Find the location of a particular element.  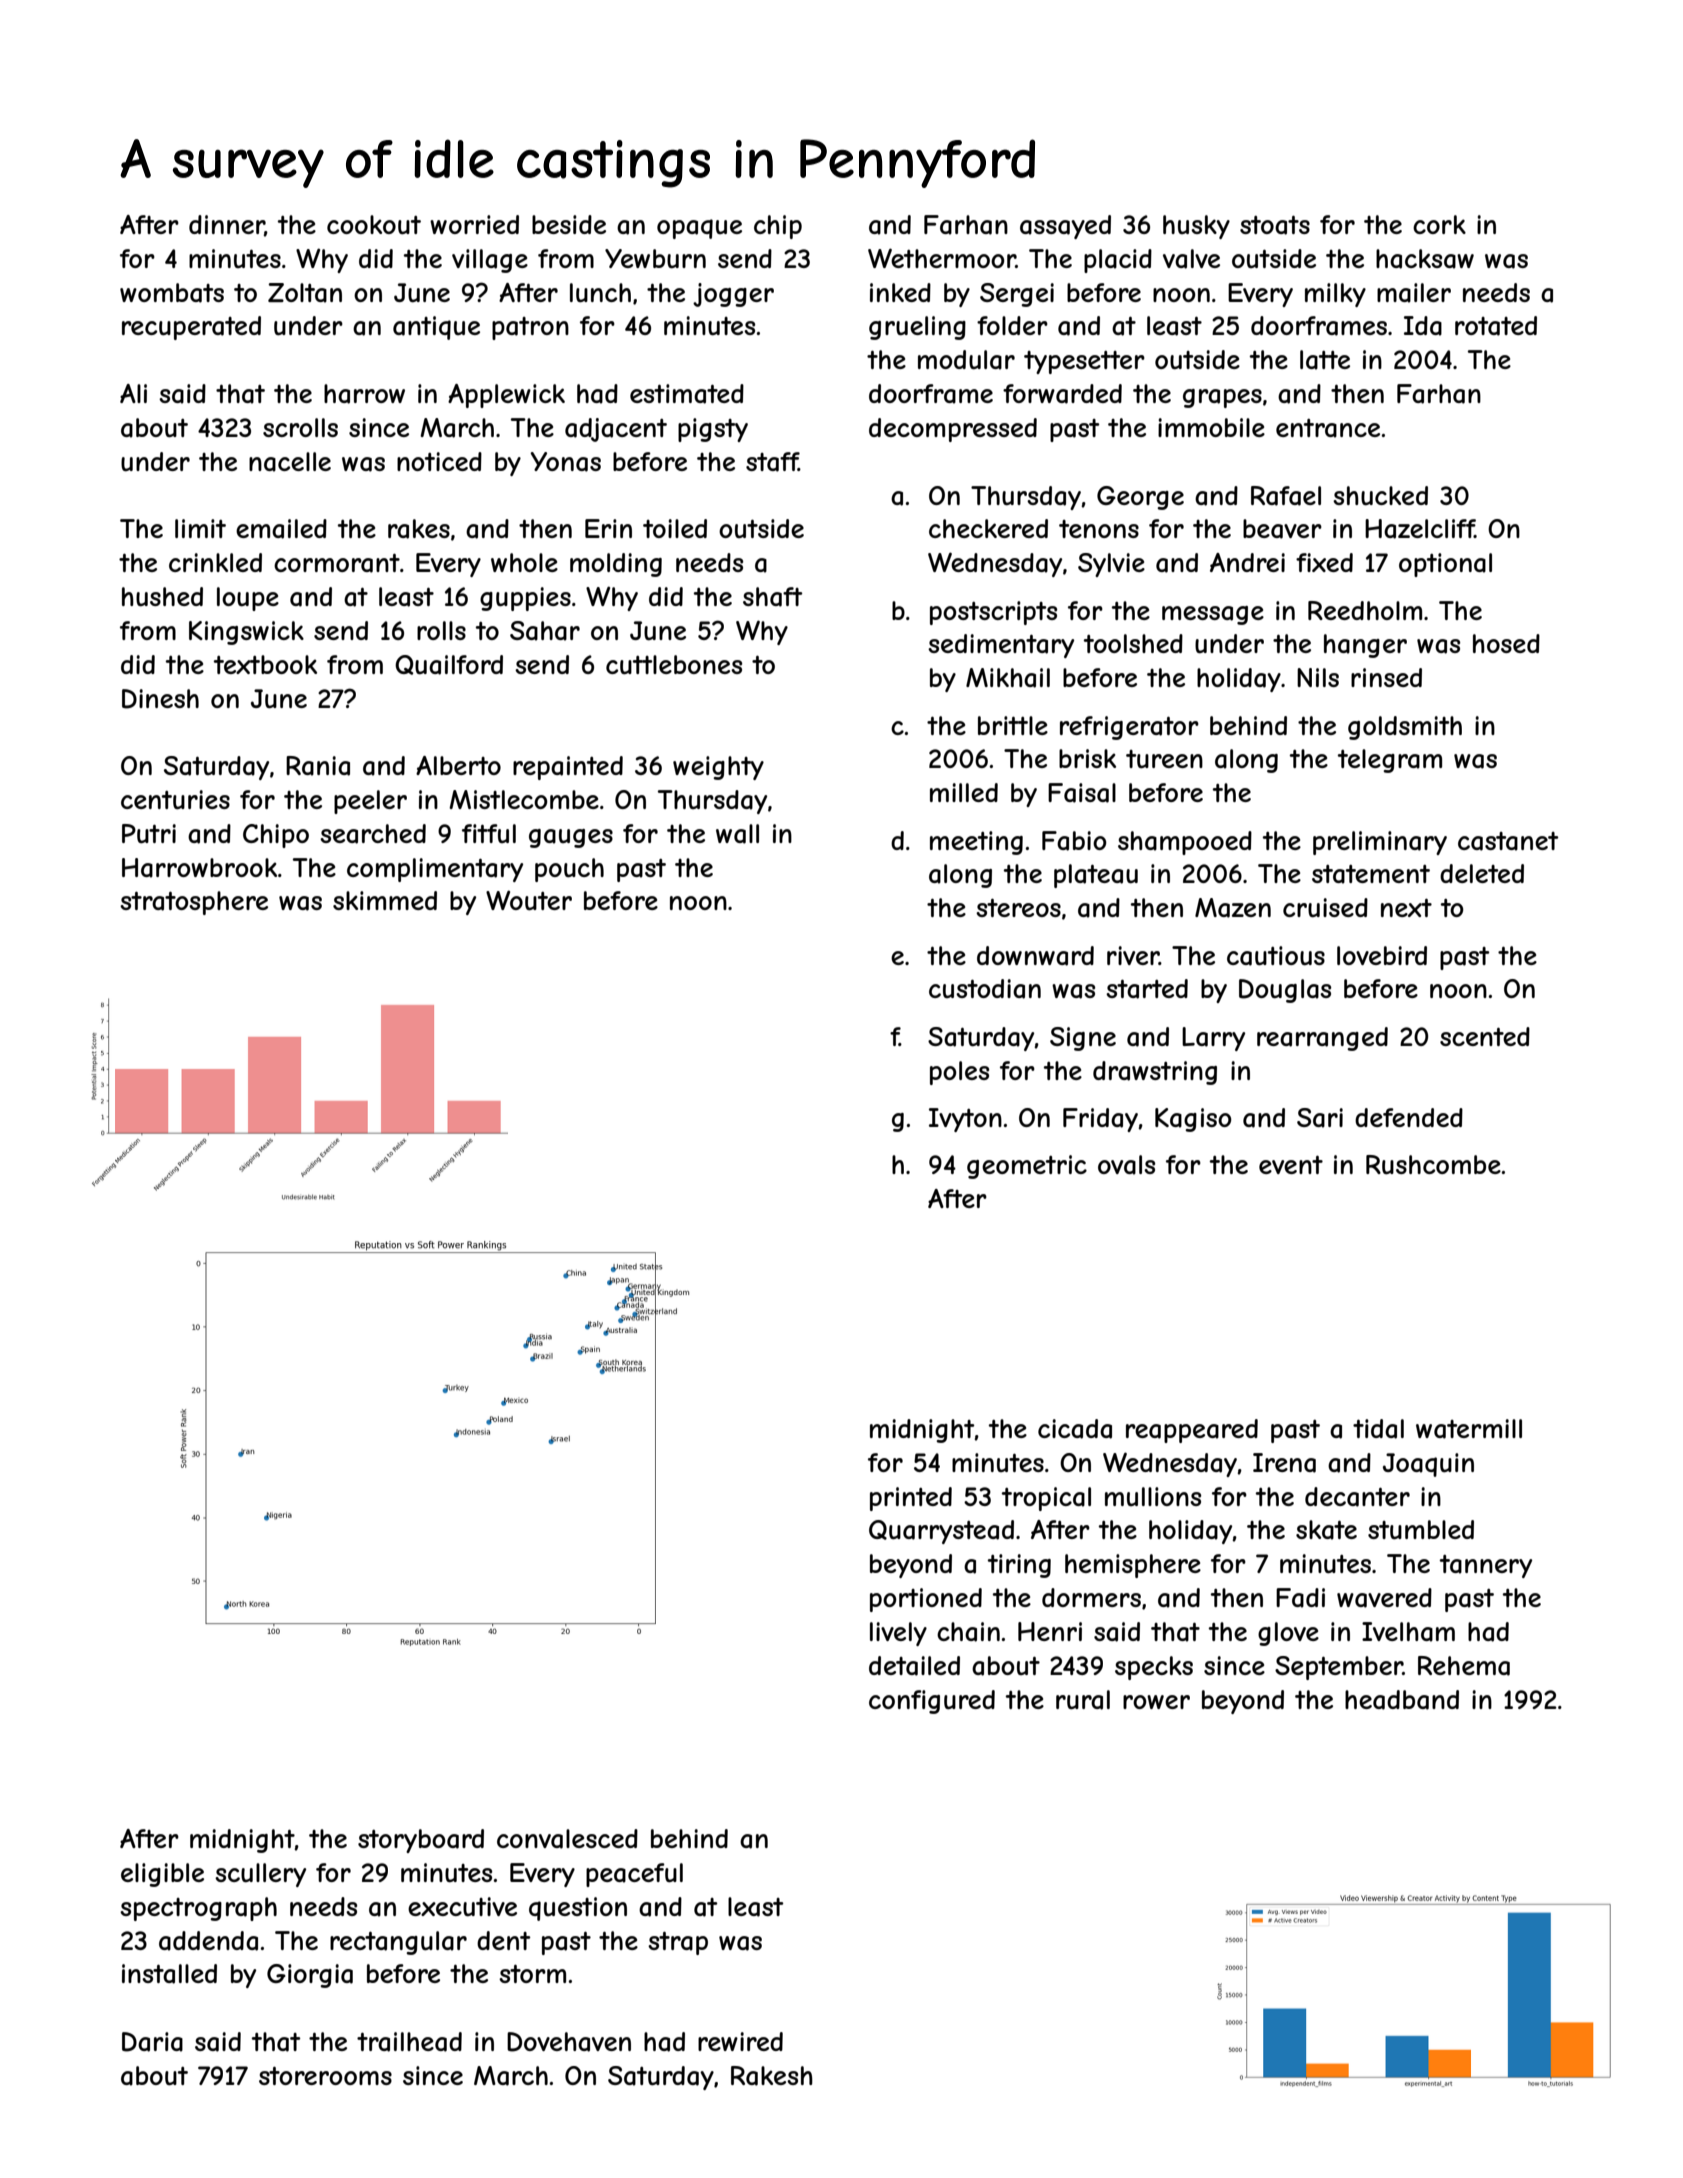

rewired is located at coordinates (740, 2041).
